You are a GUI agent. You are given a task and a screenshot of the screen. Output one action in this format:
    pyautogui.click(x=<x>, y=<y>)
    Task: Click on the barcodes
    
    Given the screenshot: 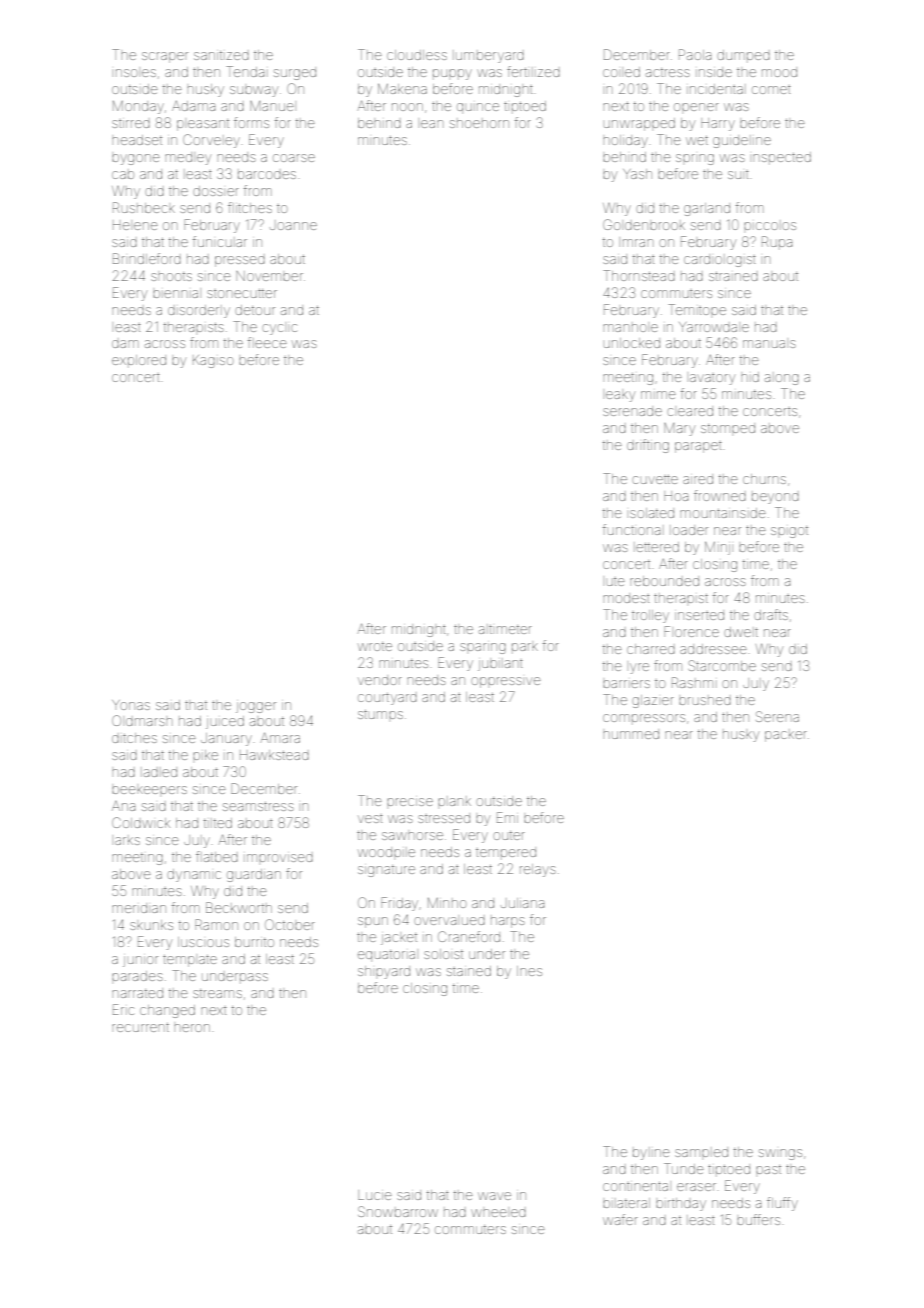 What is the action you would take?
    pyautogui.click(x=267, y=175)
